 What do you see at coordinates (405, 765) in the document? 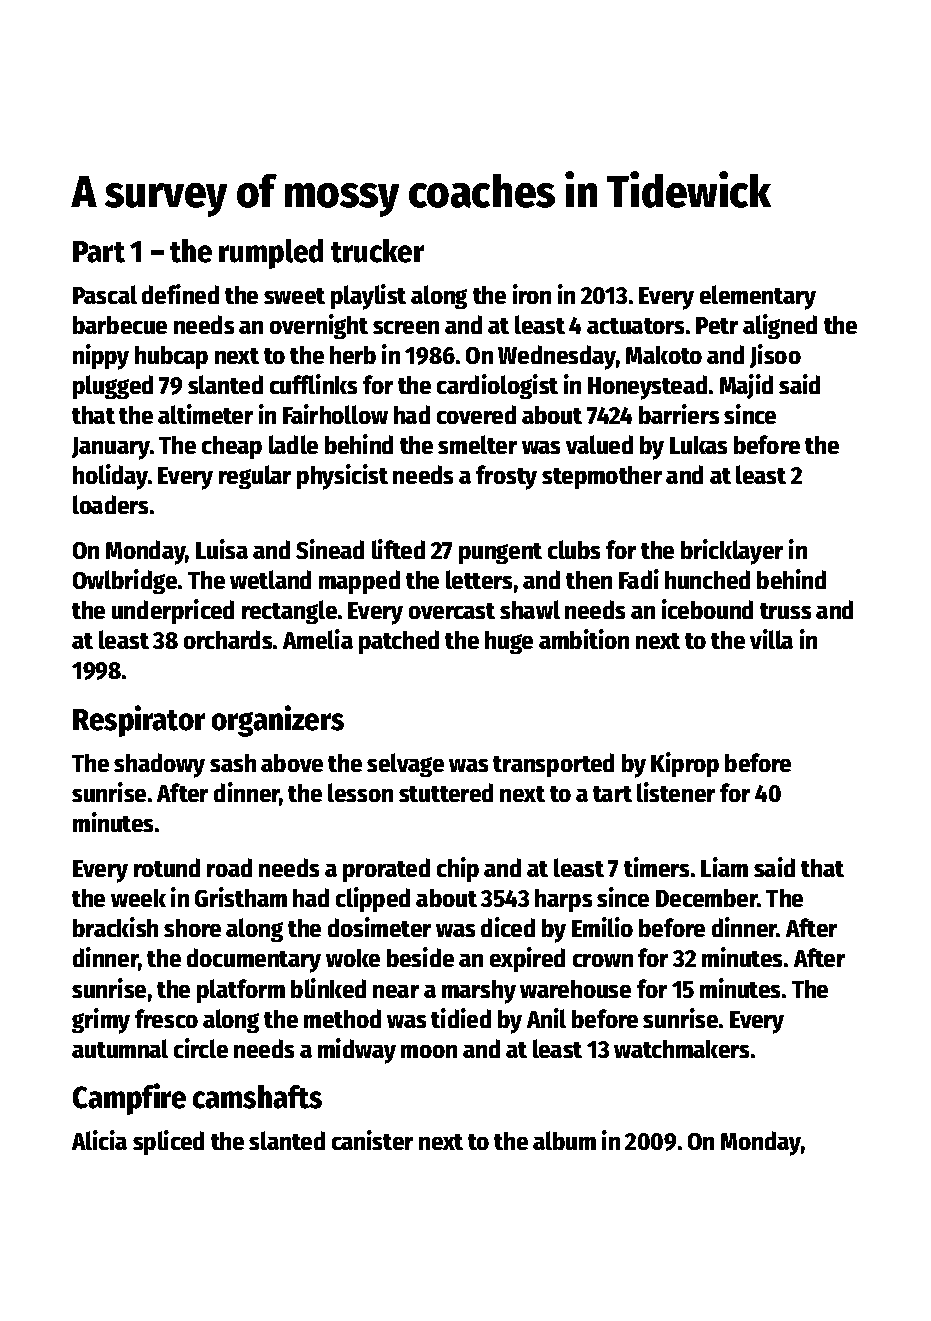
I see `selvage` at bounding box center [405, 765].
